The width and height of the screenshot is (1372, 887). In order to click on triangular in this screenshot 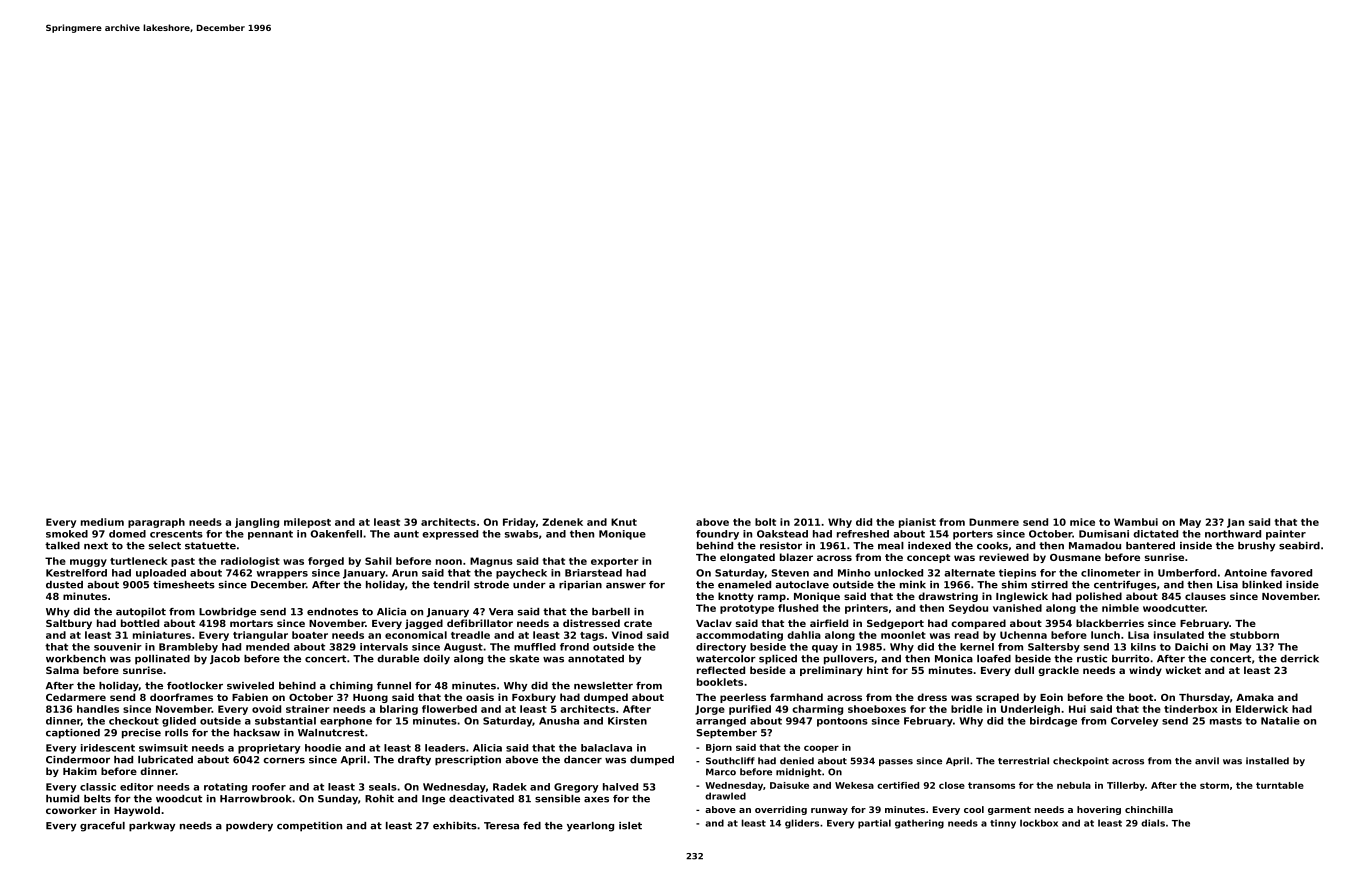, I will do `click(260, 636)`.
